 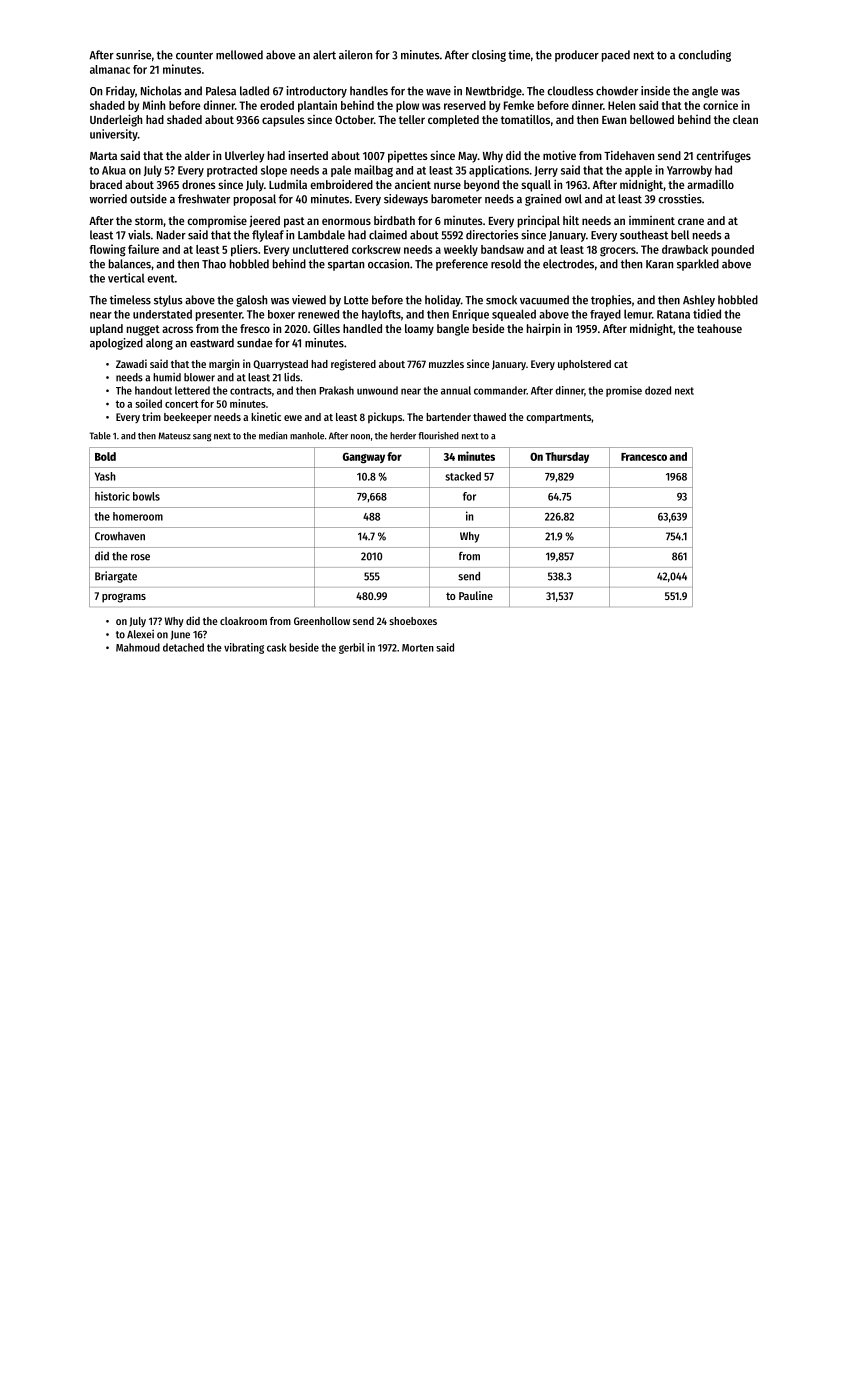 I want to click on sunrise, so click(x=133, y=55).
